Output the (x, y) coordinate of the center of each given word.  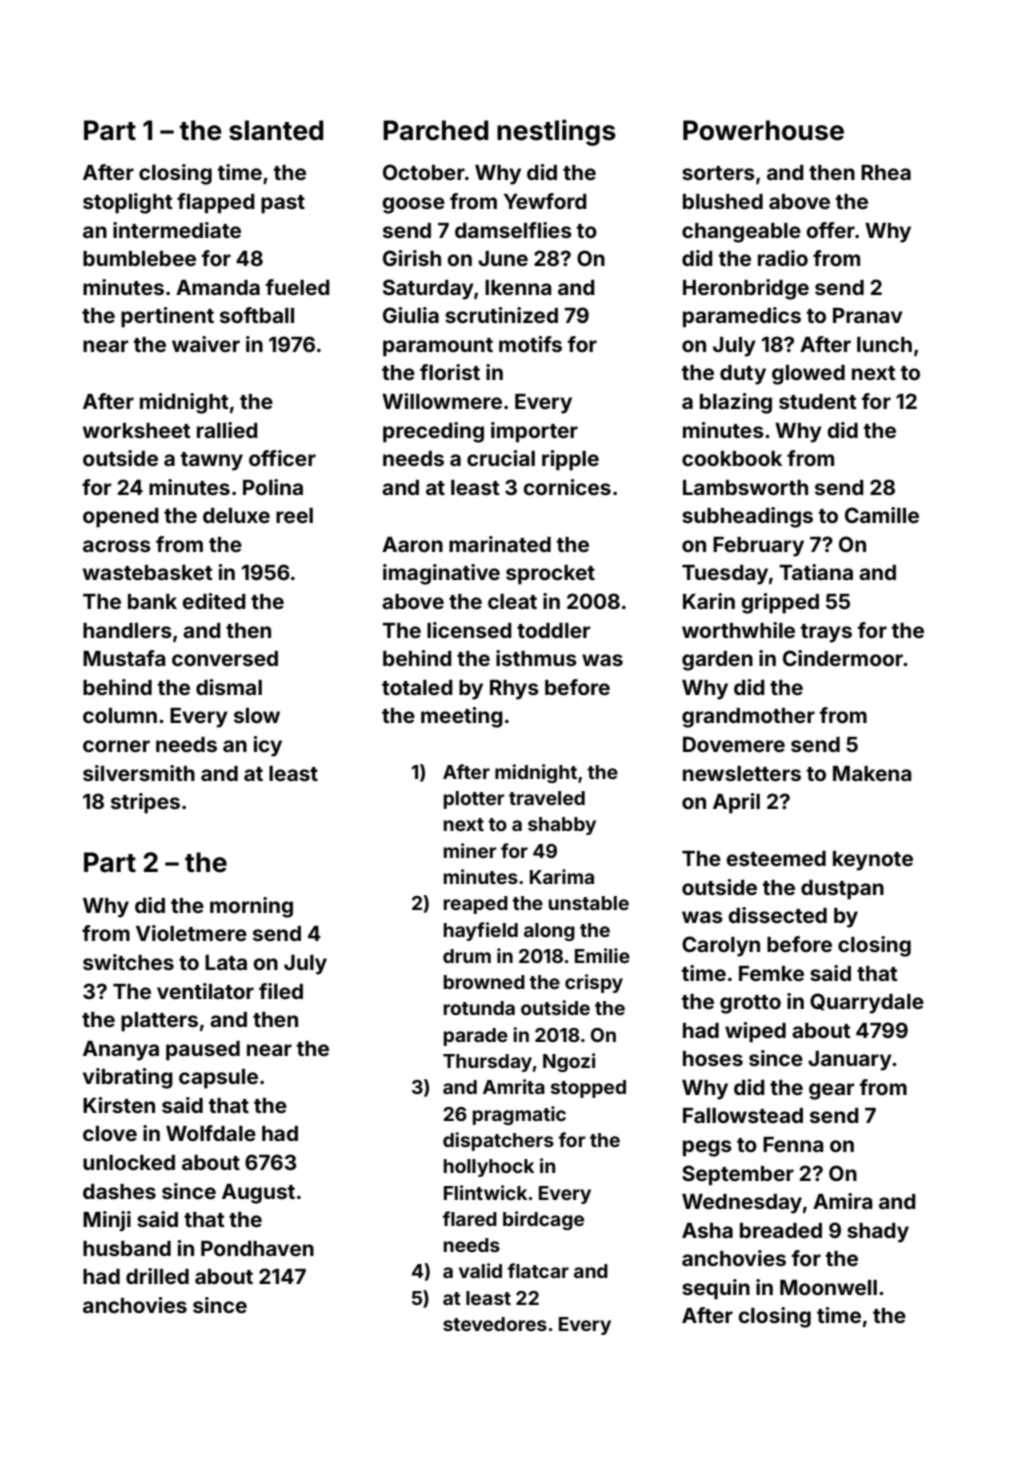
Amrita (514, 1086)
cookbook (732, 458)
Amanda (218, 287)
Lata (226, 962)
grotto (750, 1004)
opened (121, 518)
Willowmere (442, 401)
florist (450, 372)
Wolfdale (211, 1133)
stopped (588, 1089)
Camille (882, 515)
